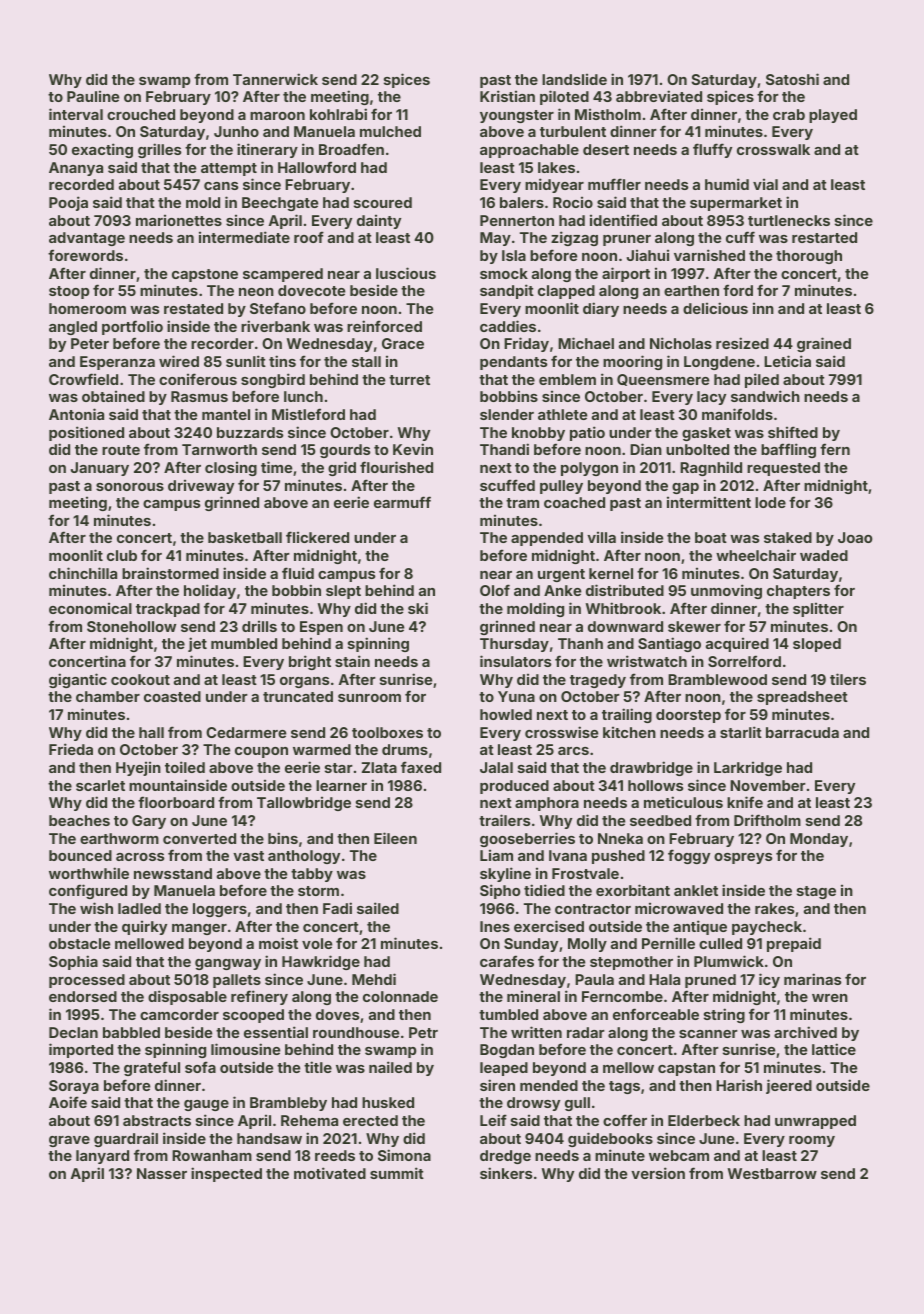 Image resolution: width=924 pixels, height=1314 pixels. I want to click on splitter, so click(818, 610).
